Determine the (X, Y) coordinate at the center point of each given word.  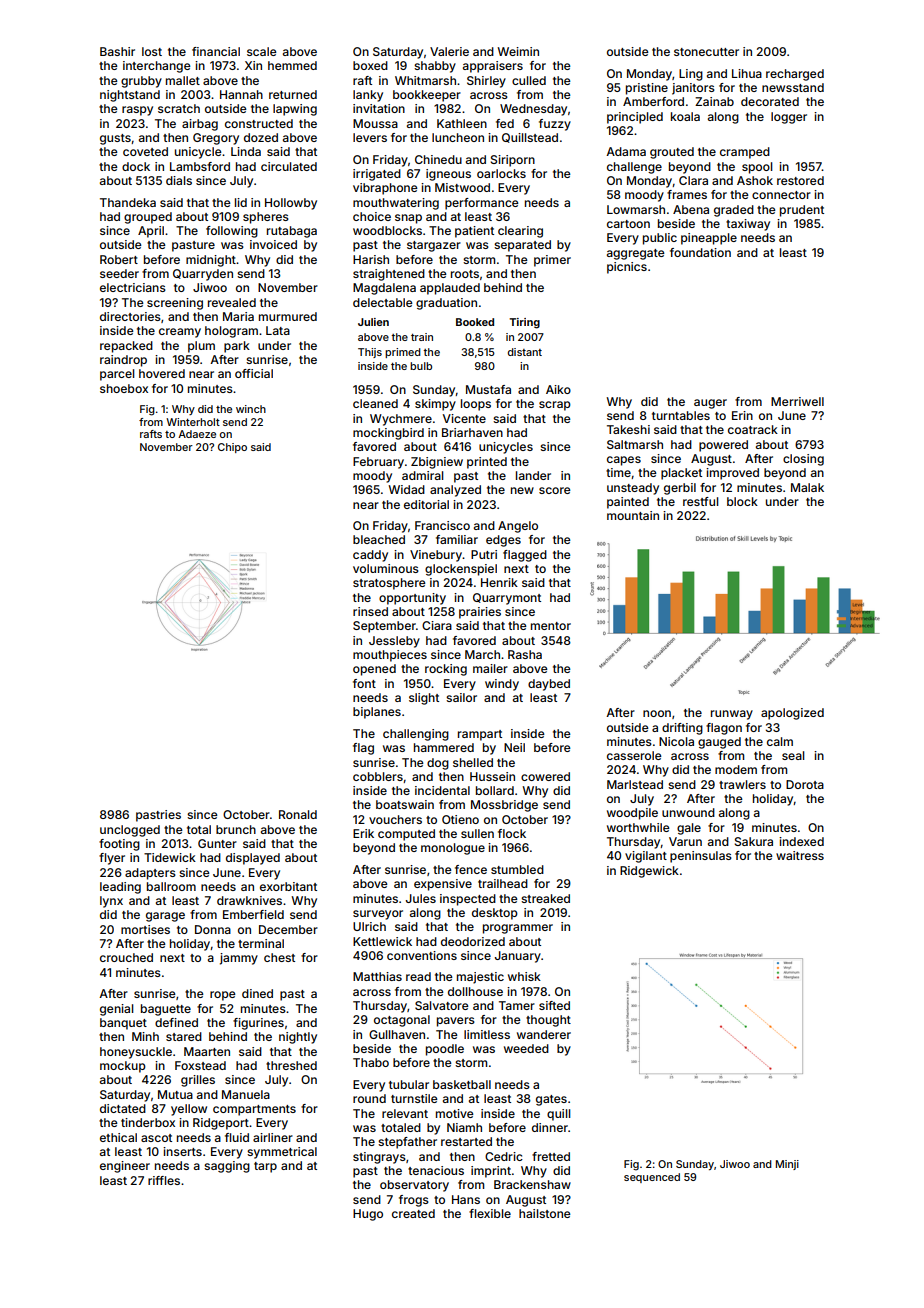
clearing (520, 232)
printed (487, 463)
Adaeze (197, 434)
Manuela (246, 1094)
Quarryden (203, 275)
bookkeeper (427, 96)
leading (120, 888)
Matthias (377, 976)
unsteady (633, 489)
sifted (554, 1005)
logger (789, 118)
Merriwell (797, 401)
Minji (787, 1165)
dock (136, 166)
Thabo (371, 1062)
